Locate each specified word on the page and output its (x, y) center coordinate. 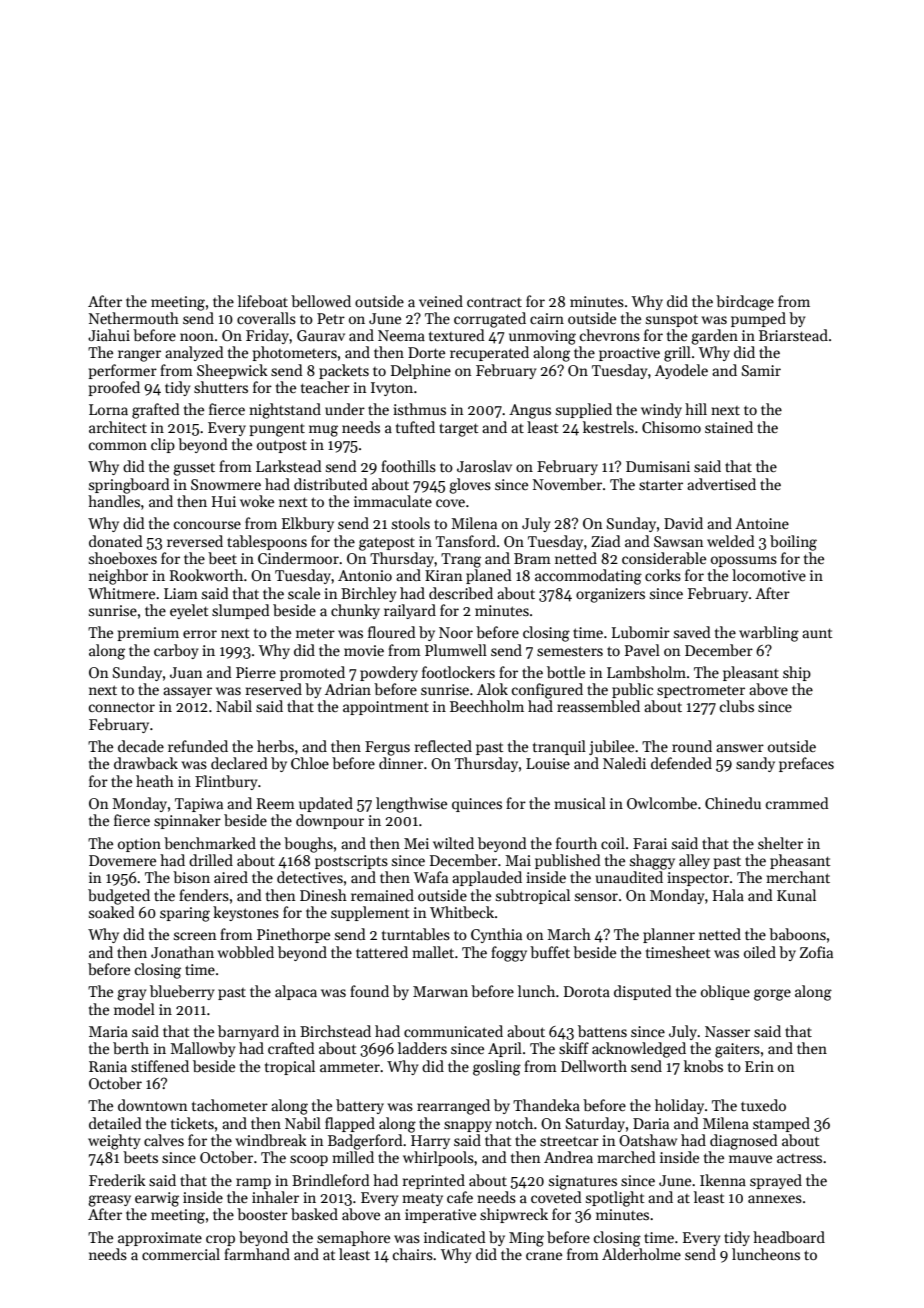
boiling (793, 543)
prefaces (806, 764)
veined (441, 301)
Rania (108, 1066)
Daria (651, 1123)
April (505, 1049)
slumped (241, 611)
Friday (268, 336)
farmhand (257, 1254)
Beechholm (487, 706)
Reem (276, 803)
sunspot (672, 320)
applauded (487, 878)
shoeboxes (123, 558)
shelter (780, 843)
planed (489, 576)
